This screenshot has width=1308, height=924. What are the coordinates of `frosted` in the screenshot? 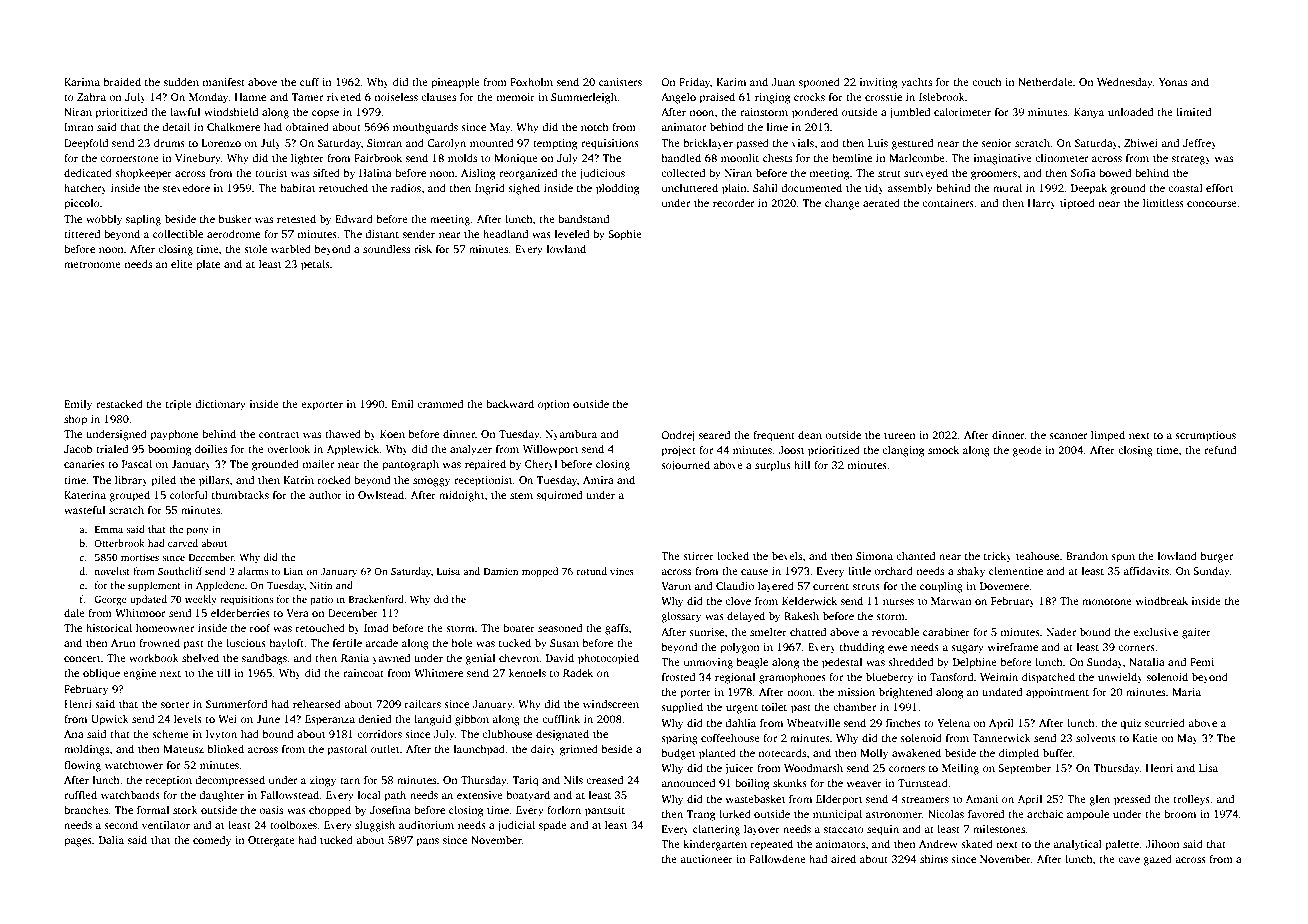 It's located at (678, 676).
